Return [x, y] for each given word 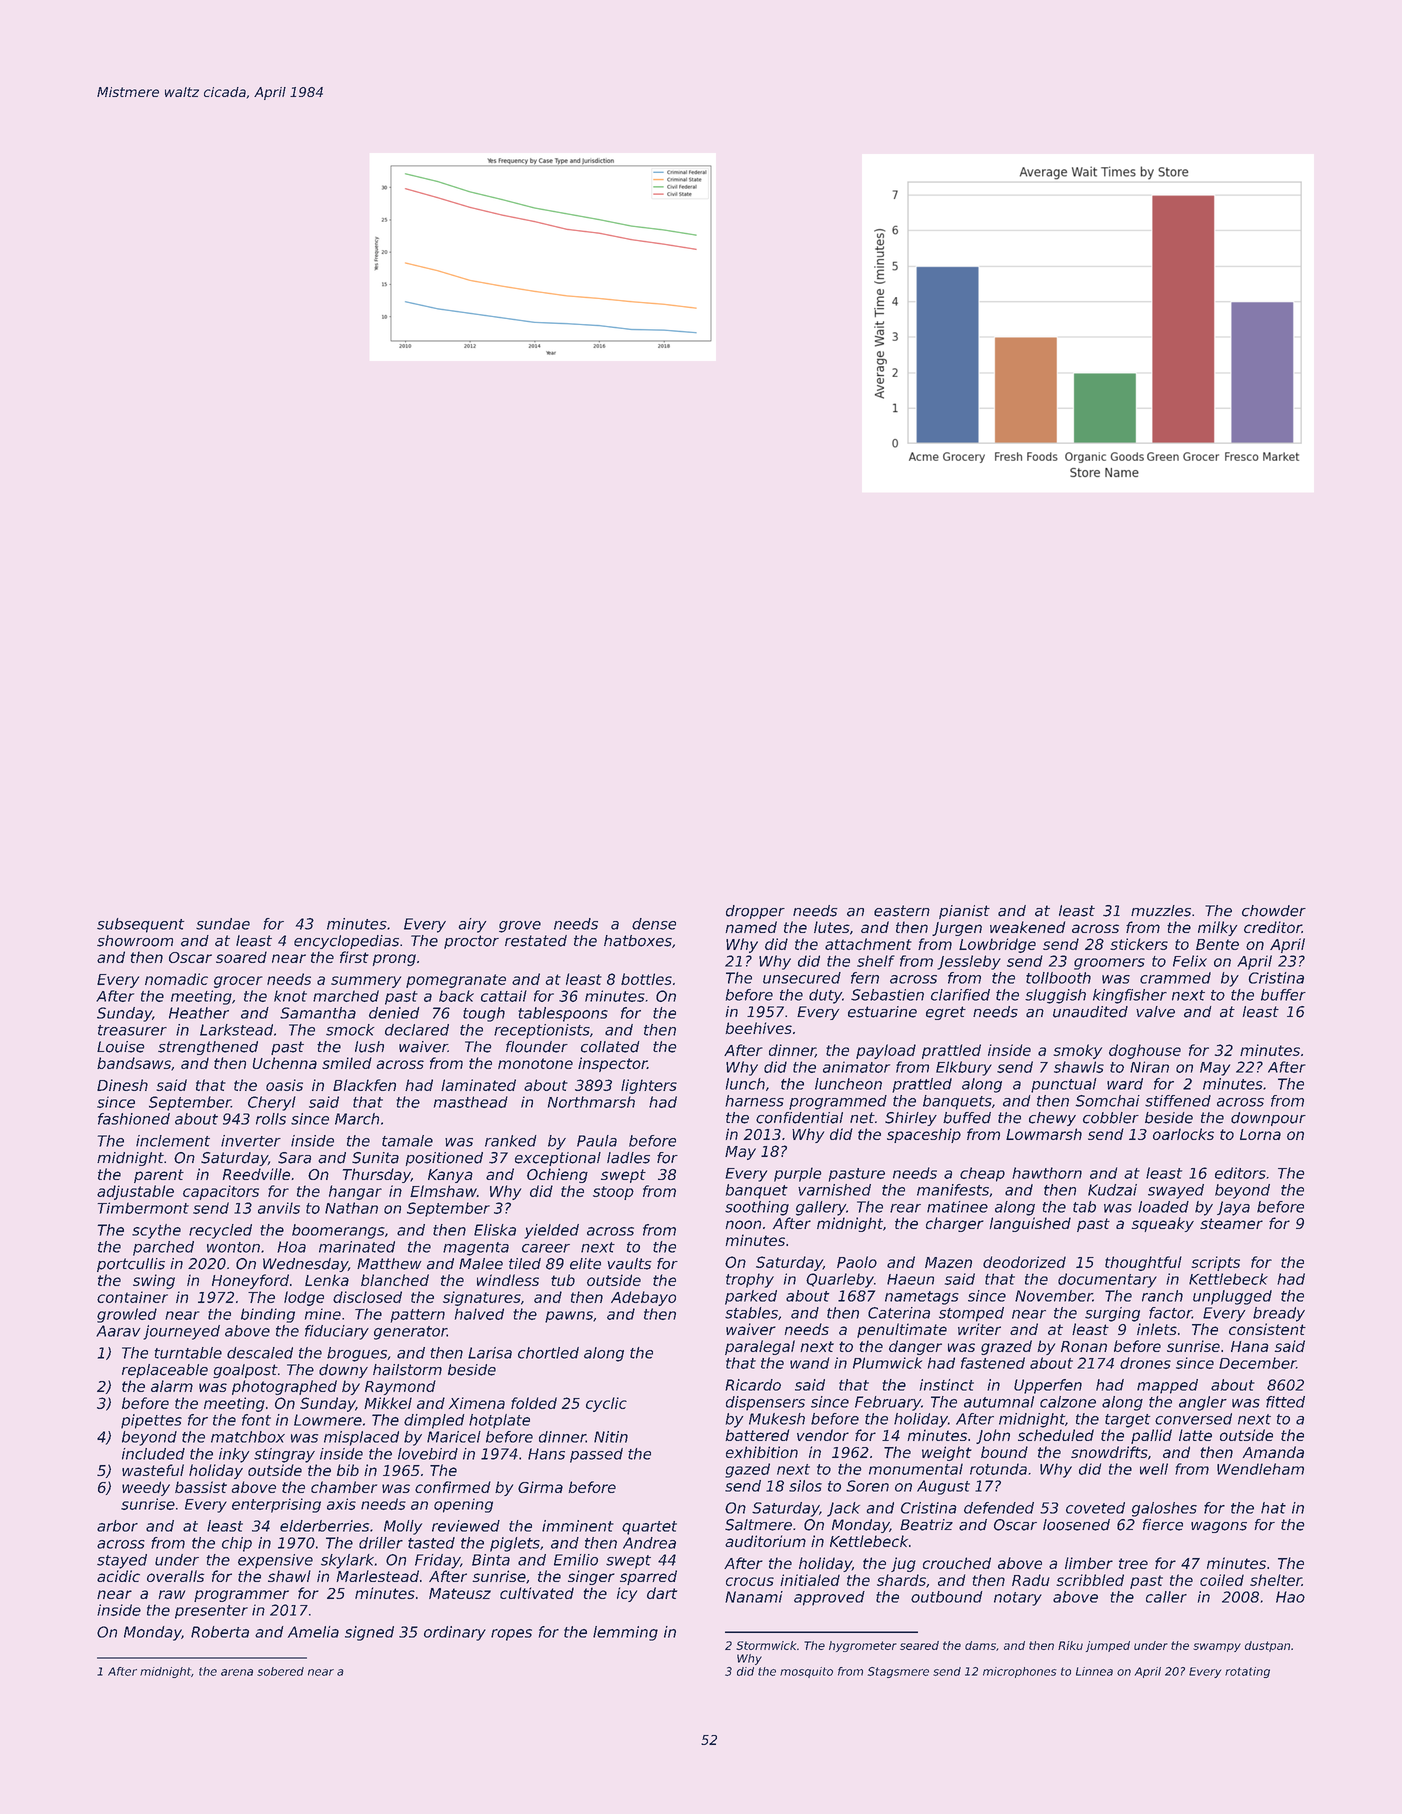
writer [979, 1329]
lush [369, 1047]
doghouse [1145, 1051]
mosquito [806, 1672]
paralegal [760, 1347]
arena [237, 1672]
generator [410, 1333]
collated [610, 1047]
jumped [1108, 1646]
